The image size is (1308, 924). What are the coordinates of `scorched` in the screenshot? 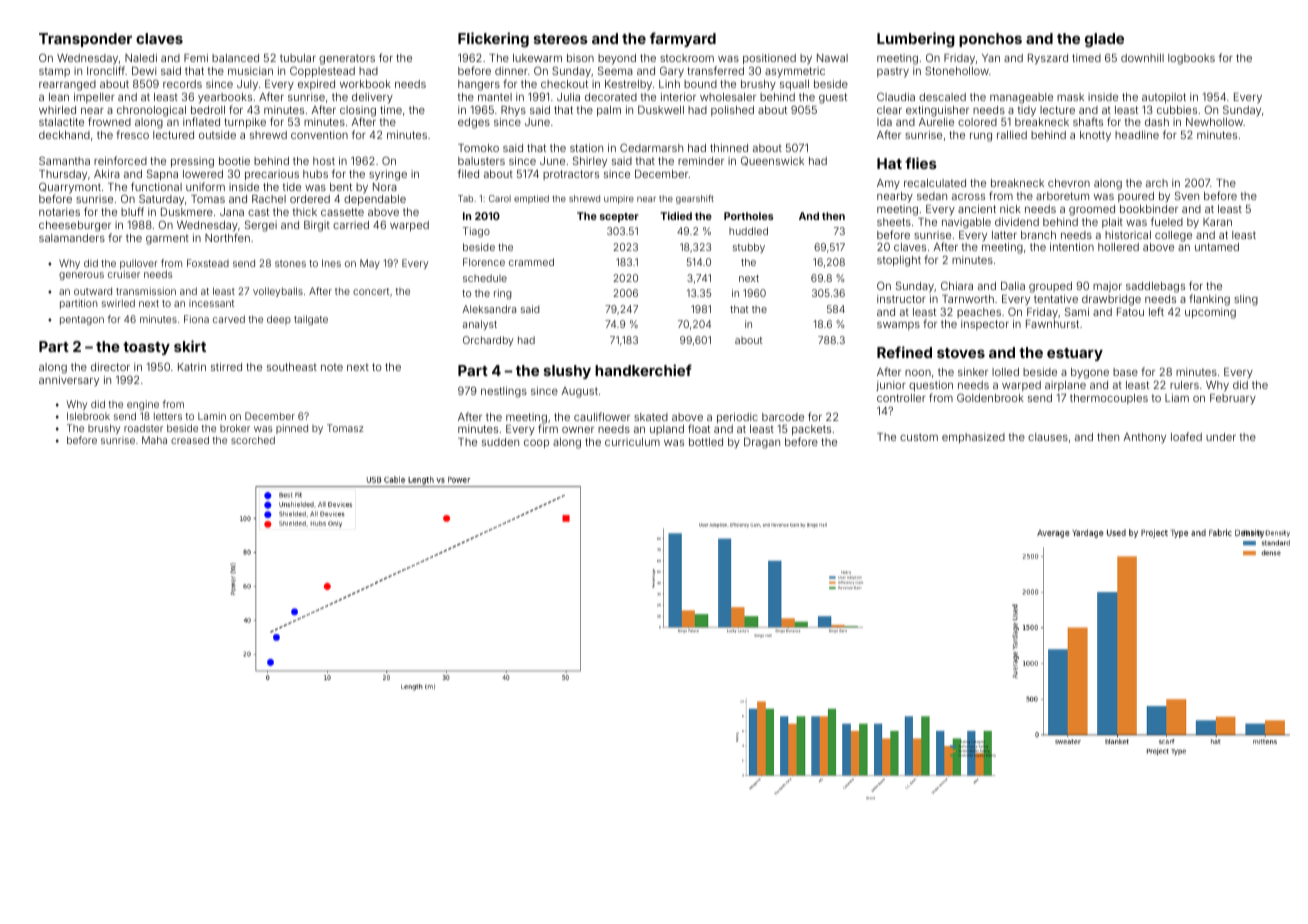 It's located at (253, 440).
